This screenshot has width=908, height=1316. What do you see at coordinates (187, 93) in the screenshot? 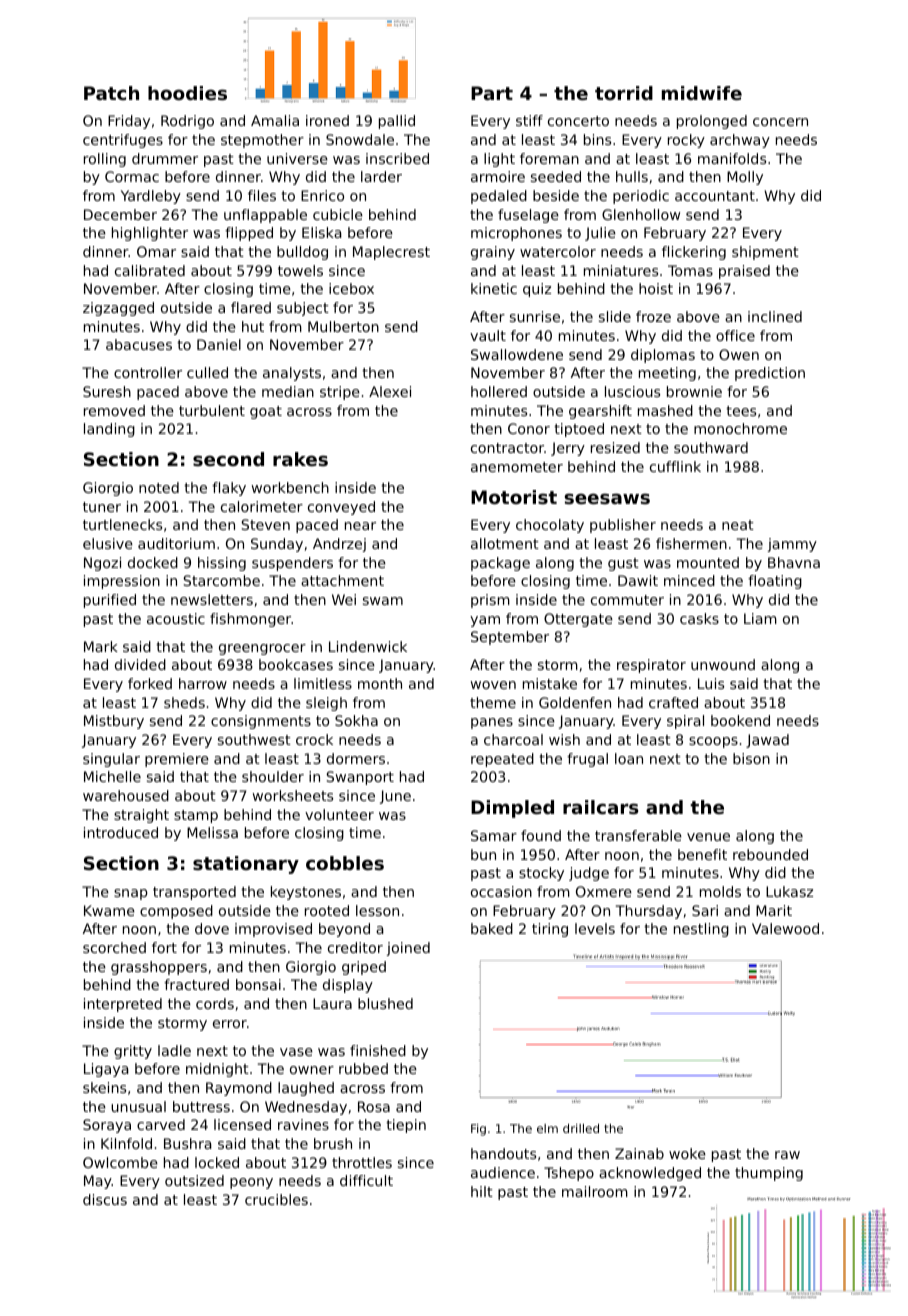
I see `hoodies` at bounding box center [187, 93].
